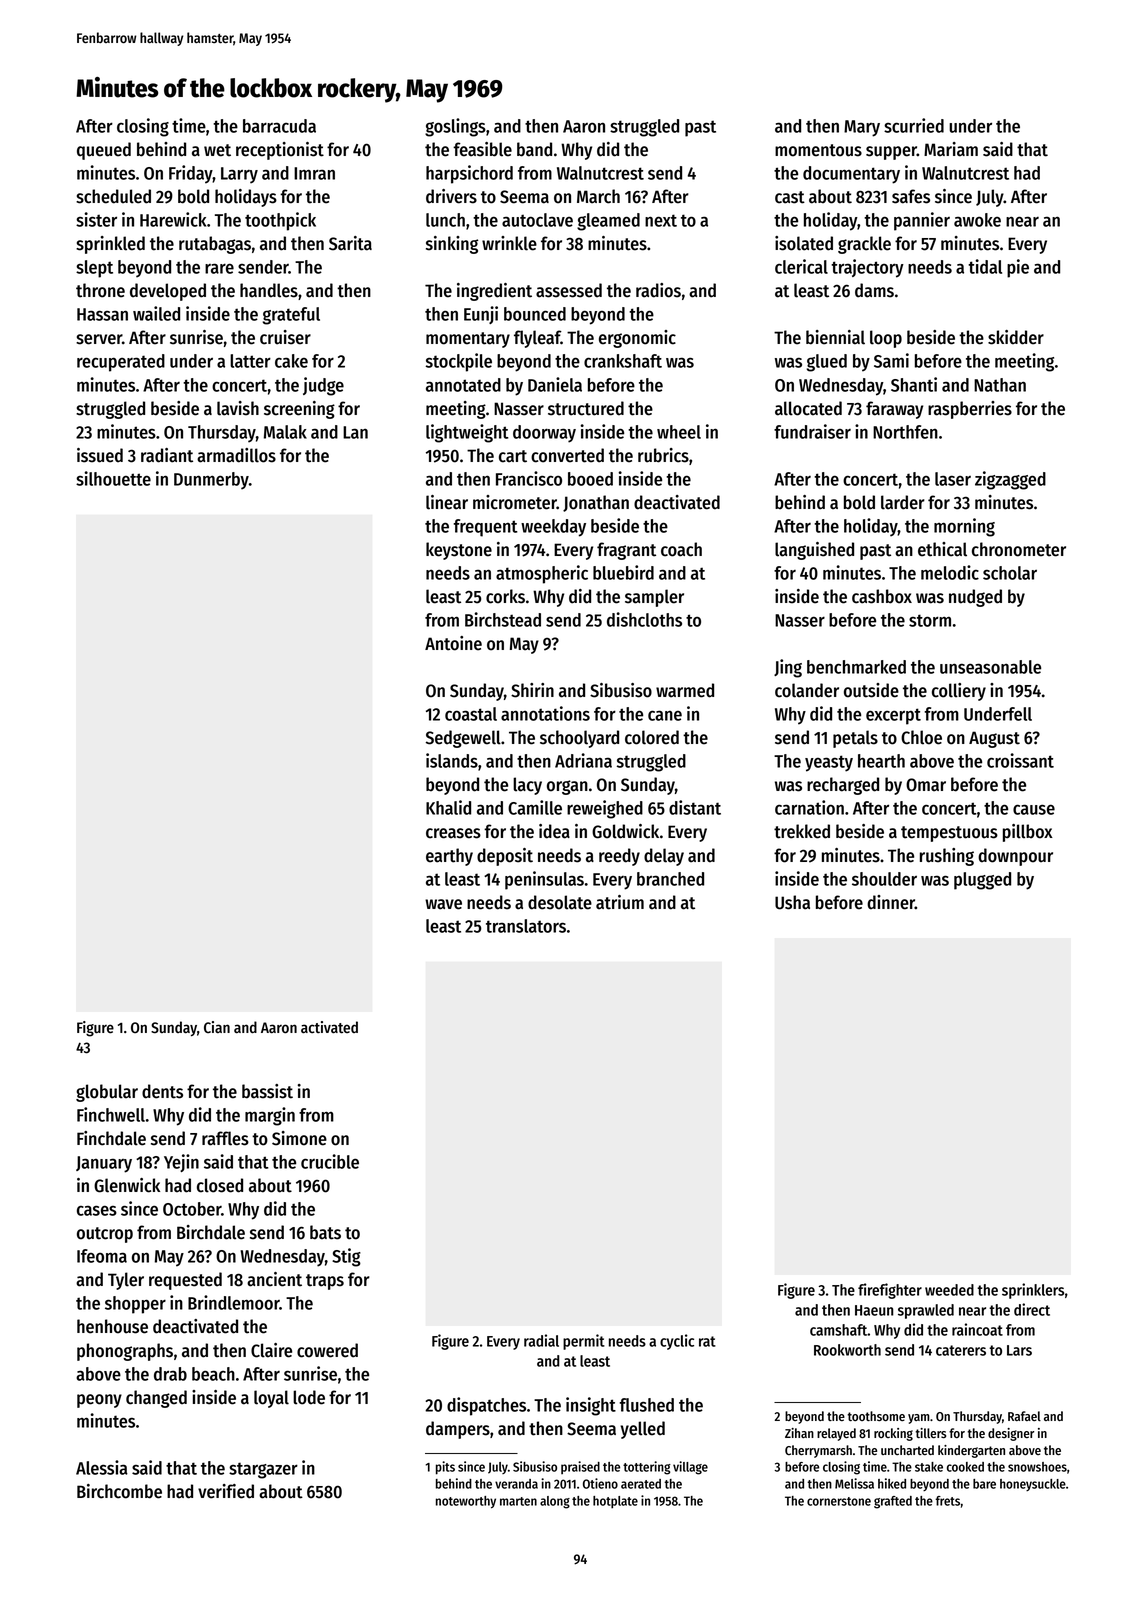 The height and width of the image is (1622, 1147). What do you see at coordinates (677, 1342) in the image?
I see `cyclic` at bounding box center [677, 1342].
